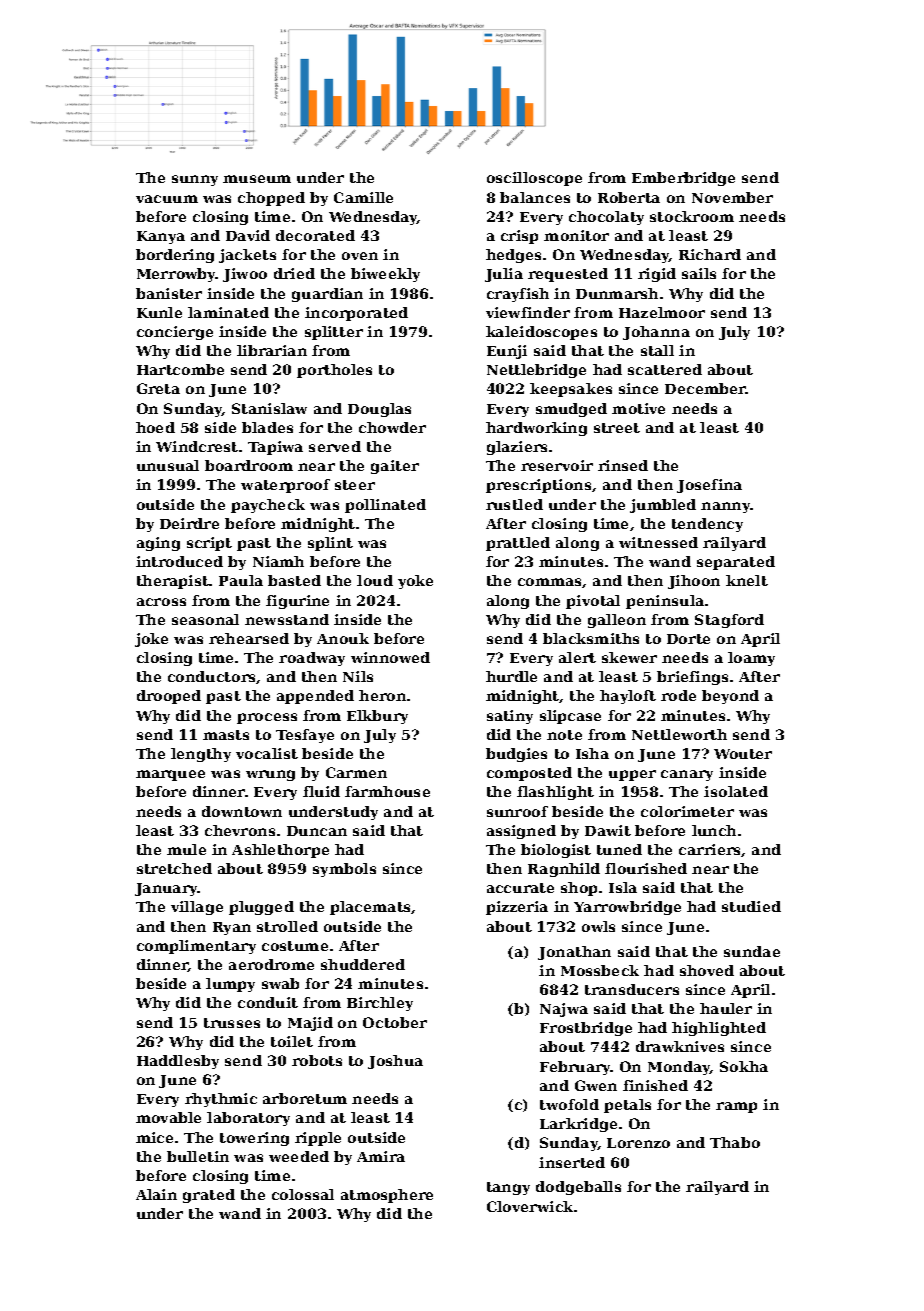 The width and height of the document is (924, 1311). I want to click on alert, so click(577, 657).
